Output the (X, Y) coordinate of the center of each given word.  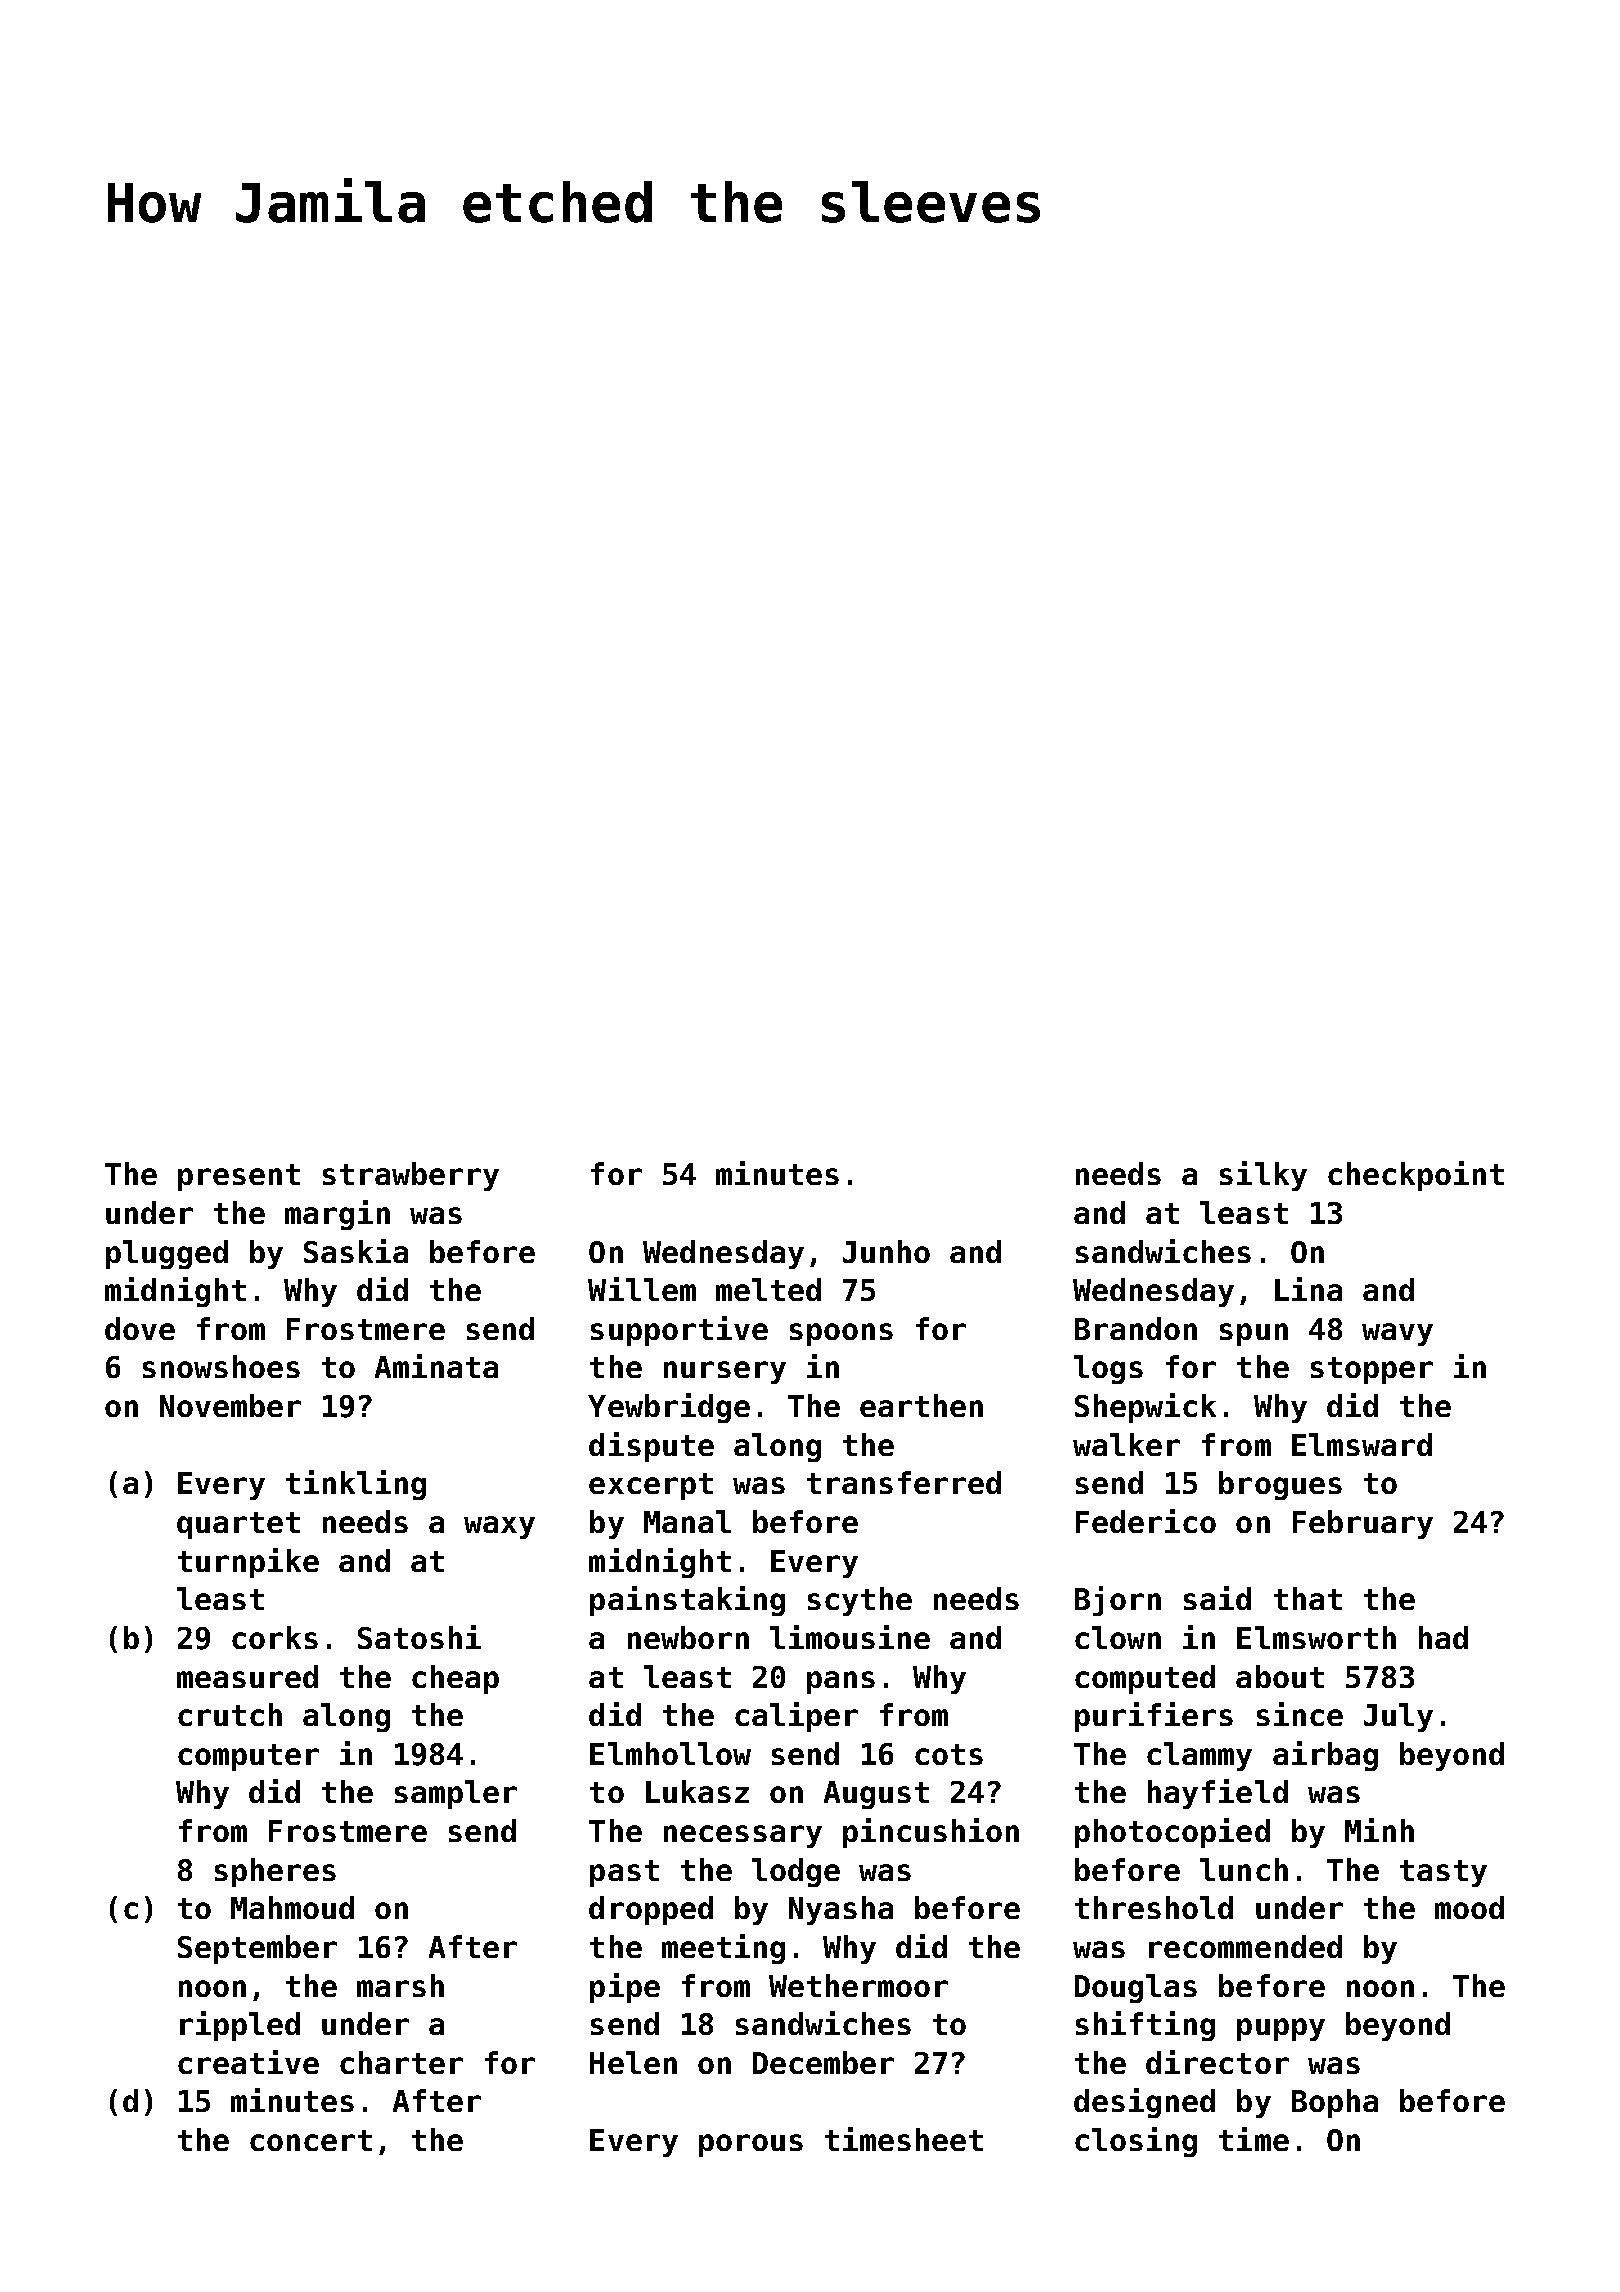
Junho (886, 1251)
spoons (841, 1334)
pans (841, 1682)
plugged (167, 1254)
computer (248, 1757)
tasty (1443, 1873)
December (823, 2062)
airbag (1325, 1756)
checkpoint (1416, 1176)
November (230, 1405)
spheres (275, 1872)
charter (401, 2062)
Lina (1308, 1289)
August (876, 1795)
